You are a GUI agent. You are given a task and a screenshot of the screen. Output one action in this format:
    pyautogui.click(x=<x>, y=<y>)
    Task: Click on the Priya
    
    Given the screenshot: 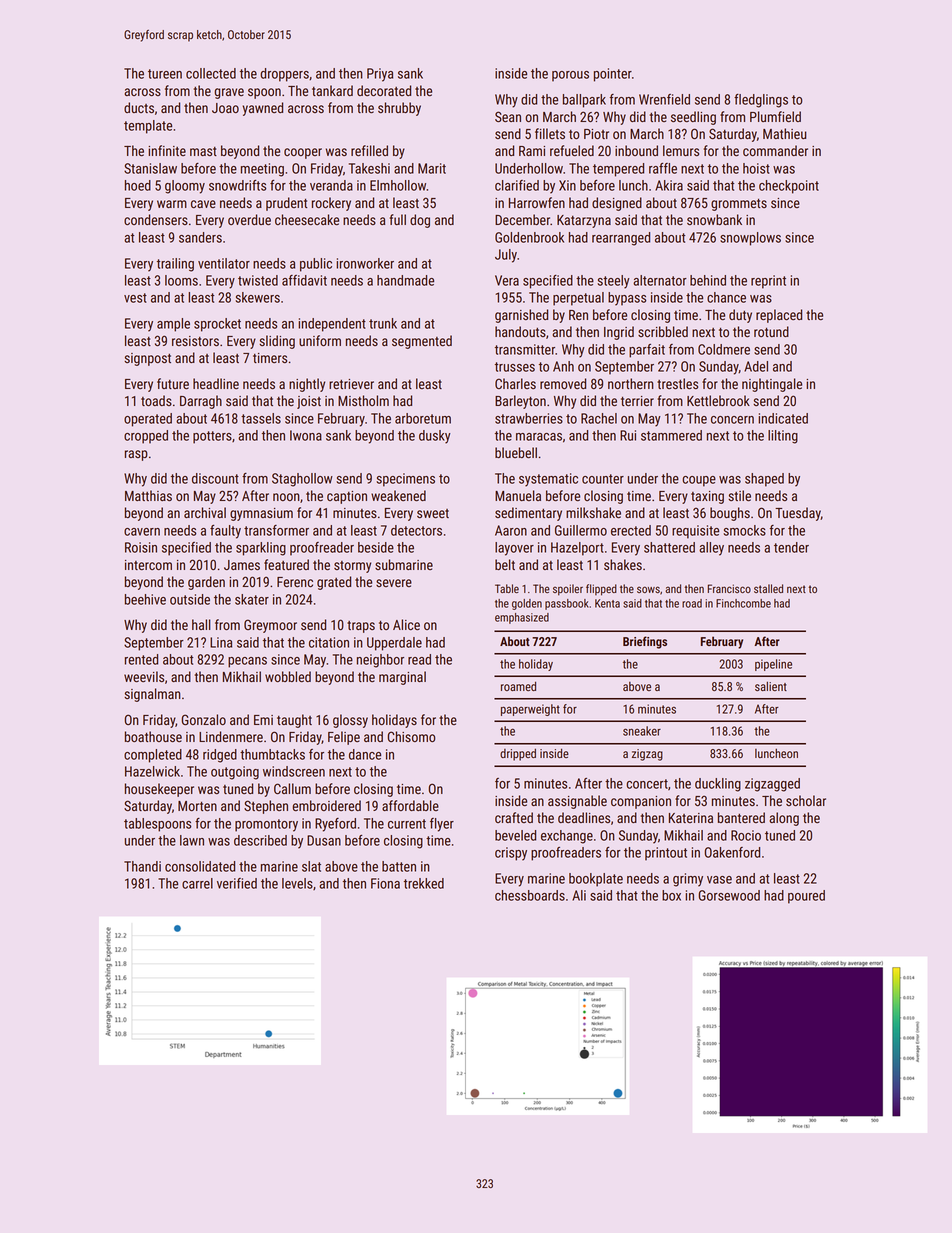 What is the action you would take?
    pyautogui.click(x=380, y=75)
